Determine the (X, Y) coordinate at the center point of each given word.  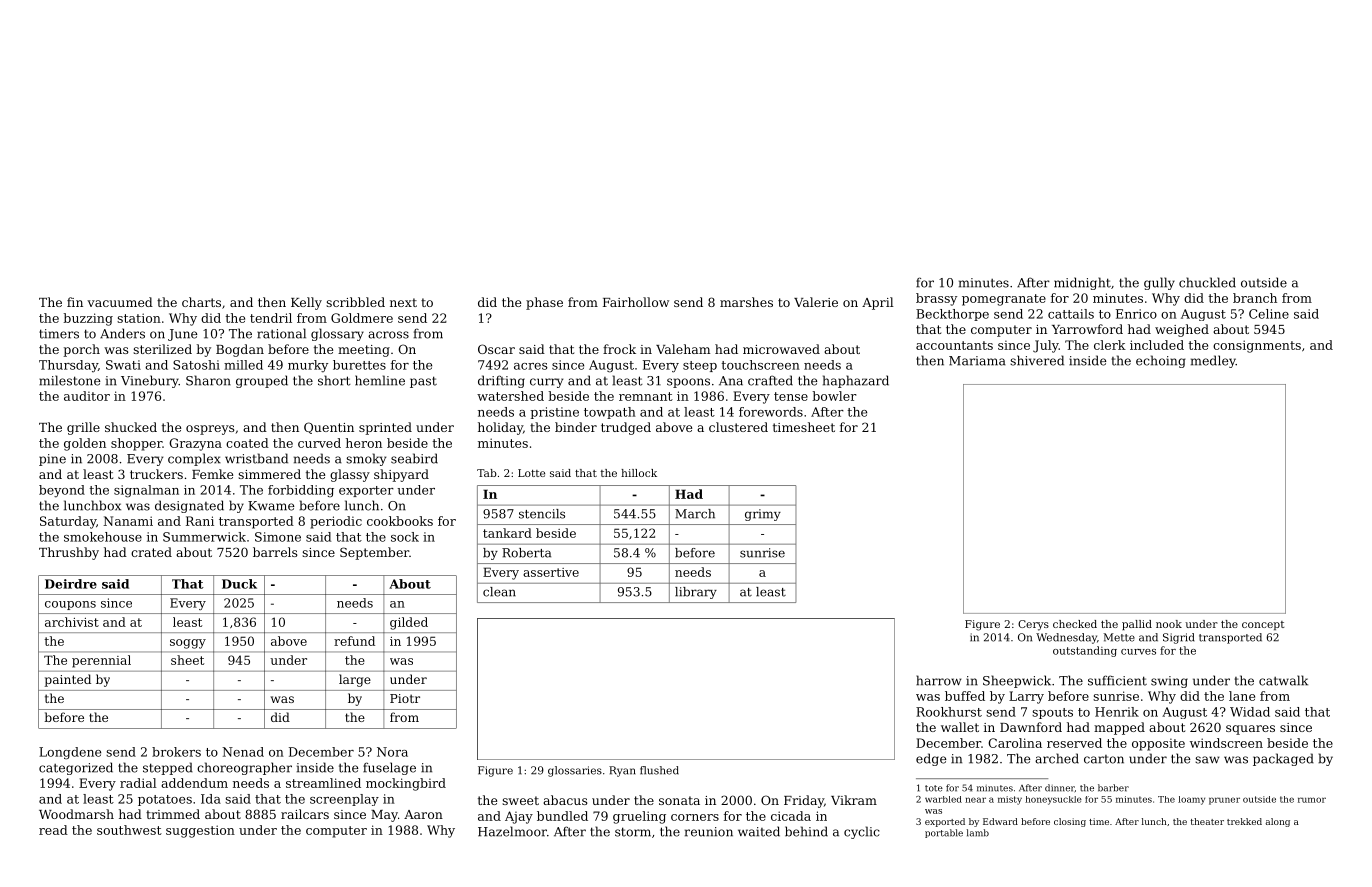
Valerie (816, 302)
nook (1169, 624)
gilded (409, 623)
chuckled (1207, 282)
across (388, 335)
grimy (763, 515)
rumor (1312, 800)
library (696, 593)
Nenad (243, 752)
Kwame (271, 506)
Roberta (526, 553)
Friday (804, 801)
